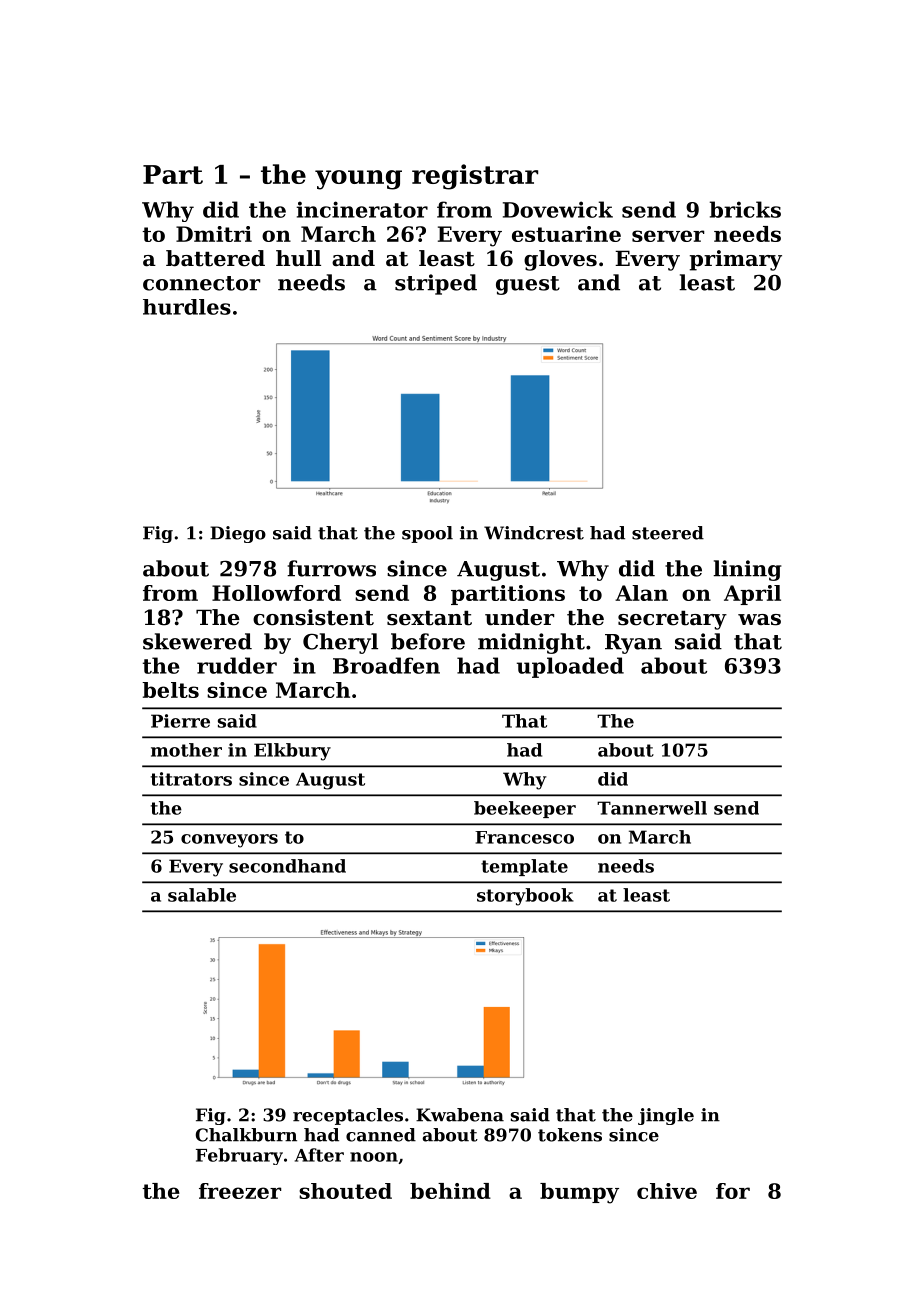 The image size is (924, 1311). I want to click on behind, so click(450, 1191).
